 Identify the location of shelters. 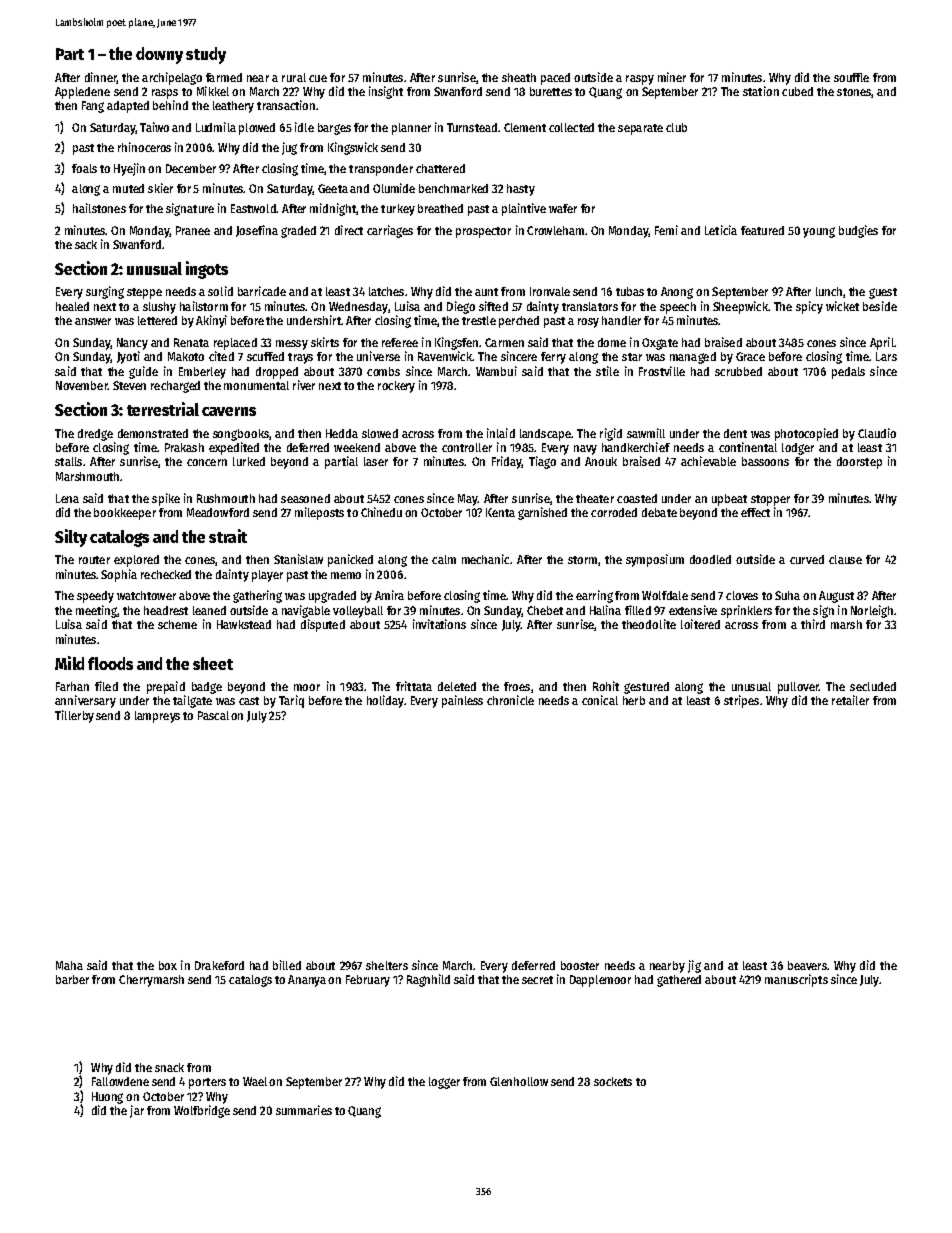
(387, 965).
